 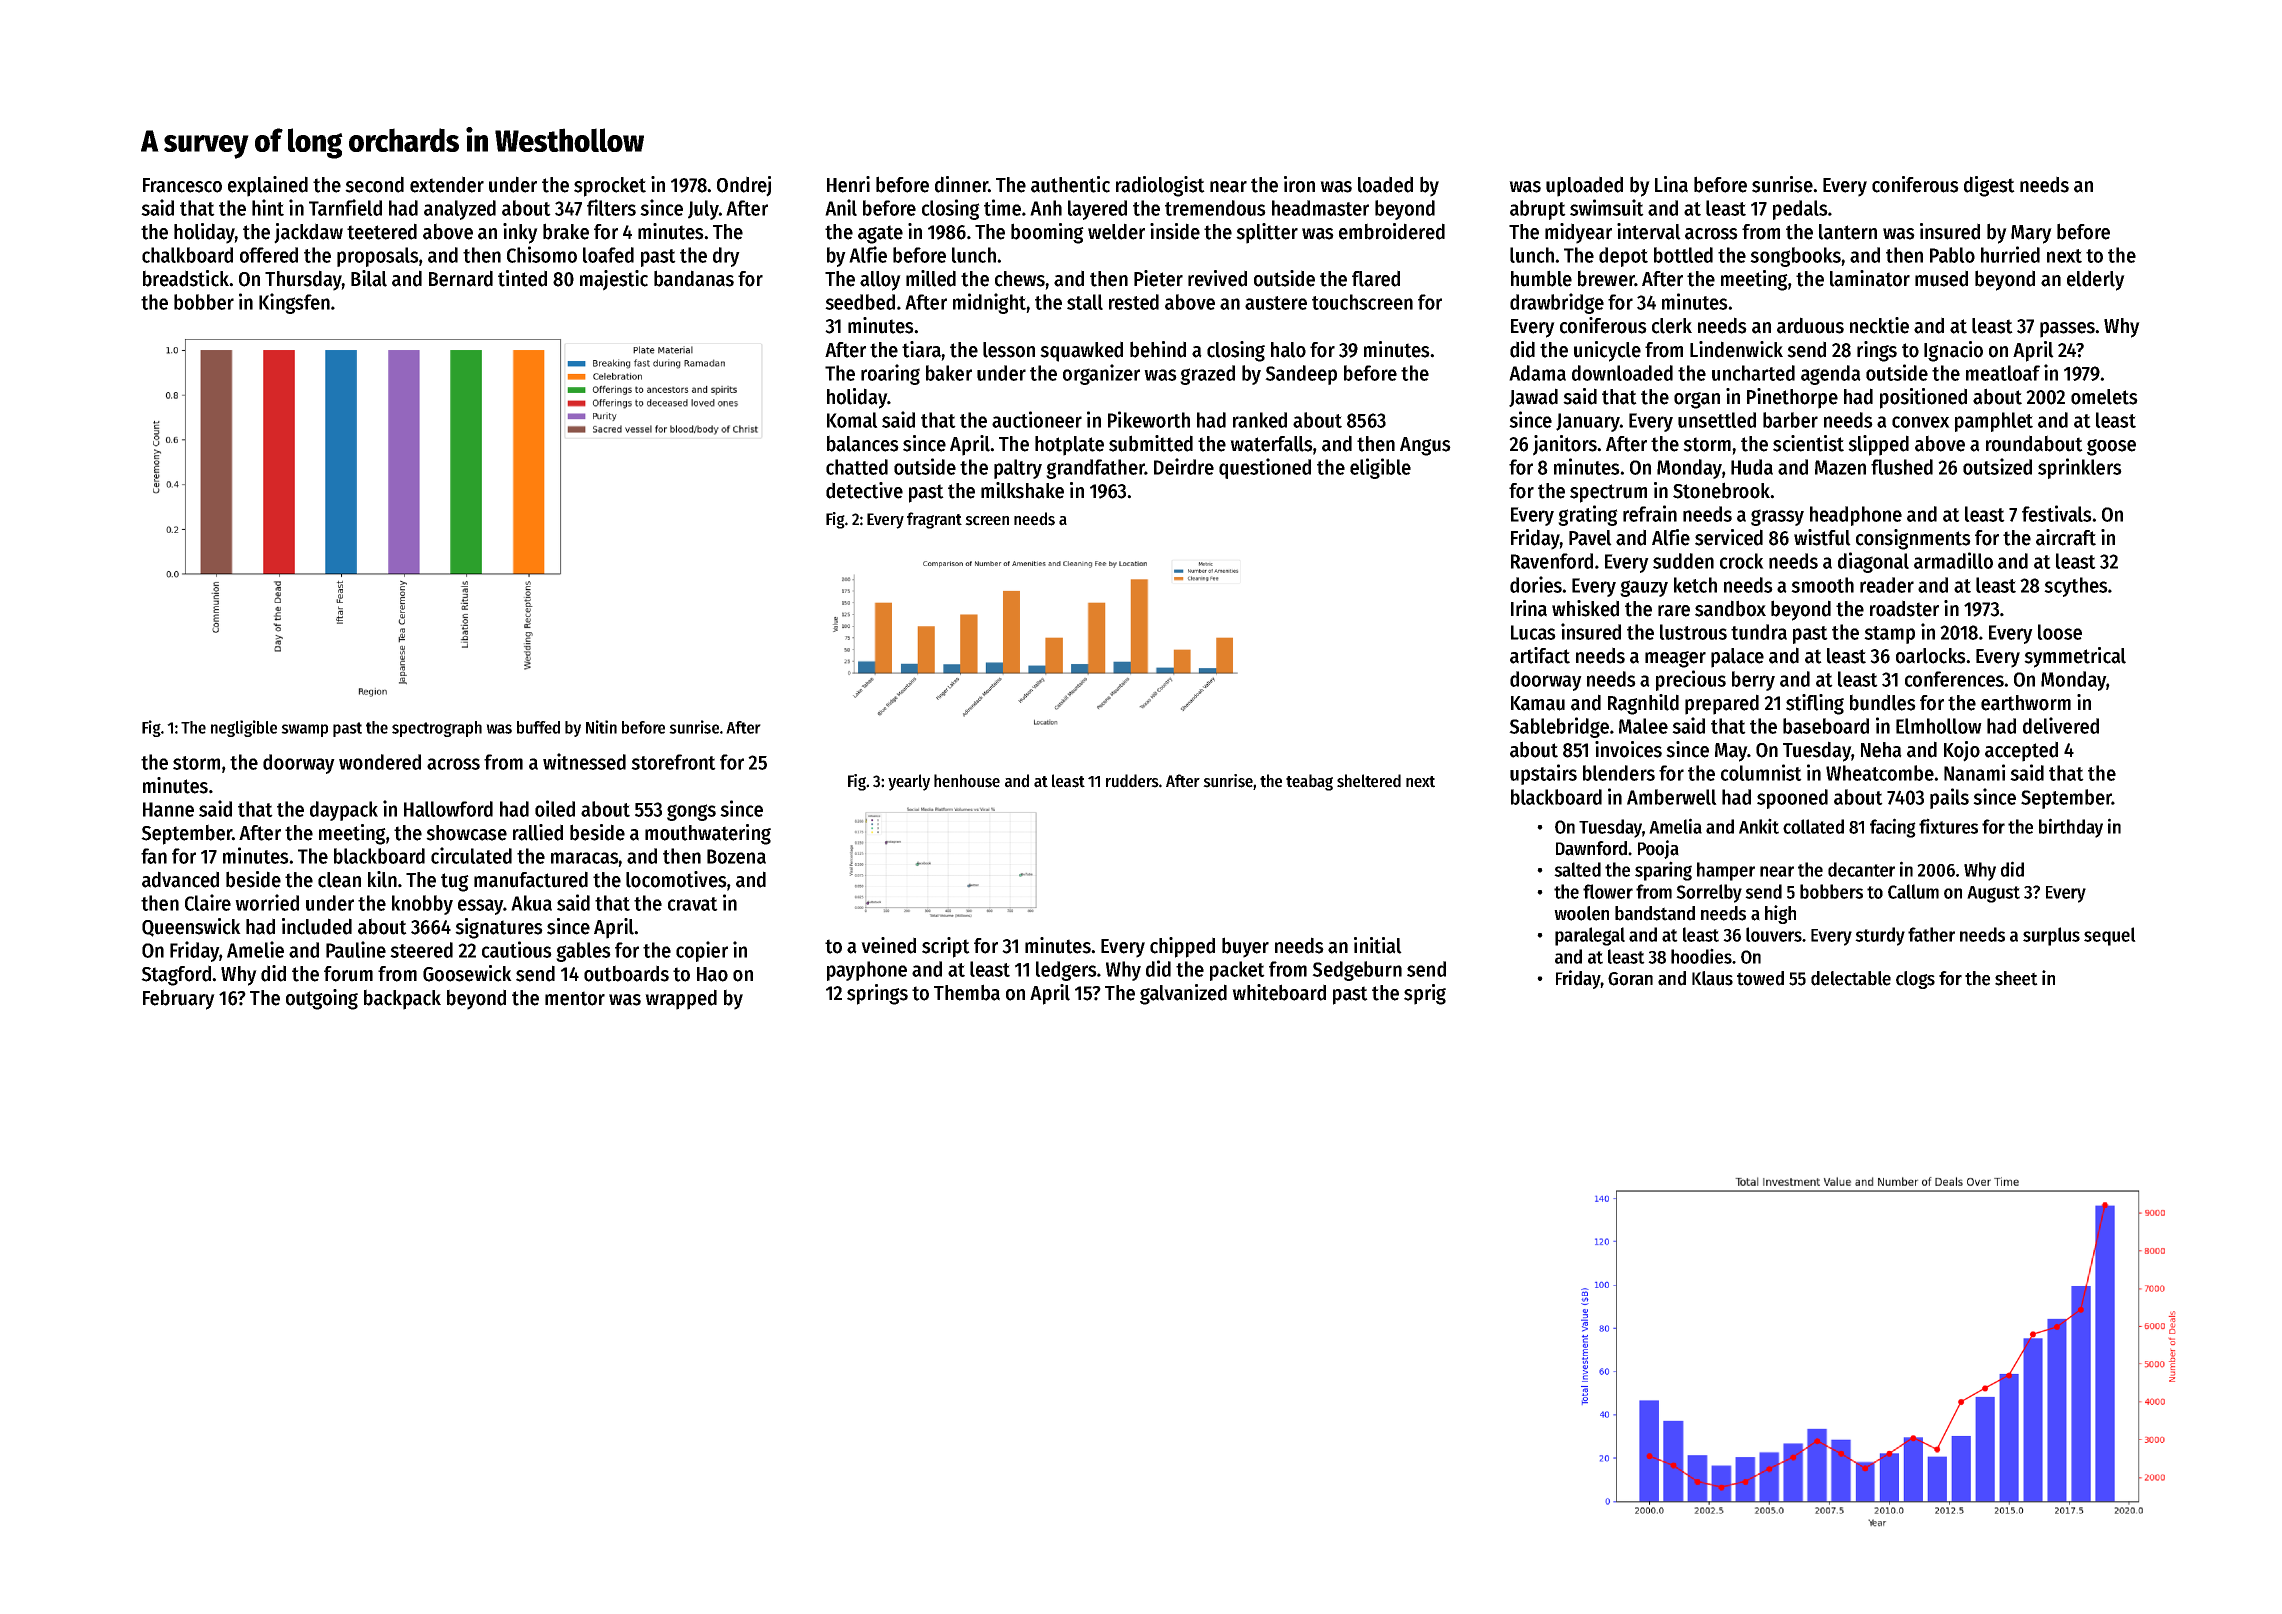 I want to click on radiologist, so click(x=1160, y=186).
